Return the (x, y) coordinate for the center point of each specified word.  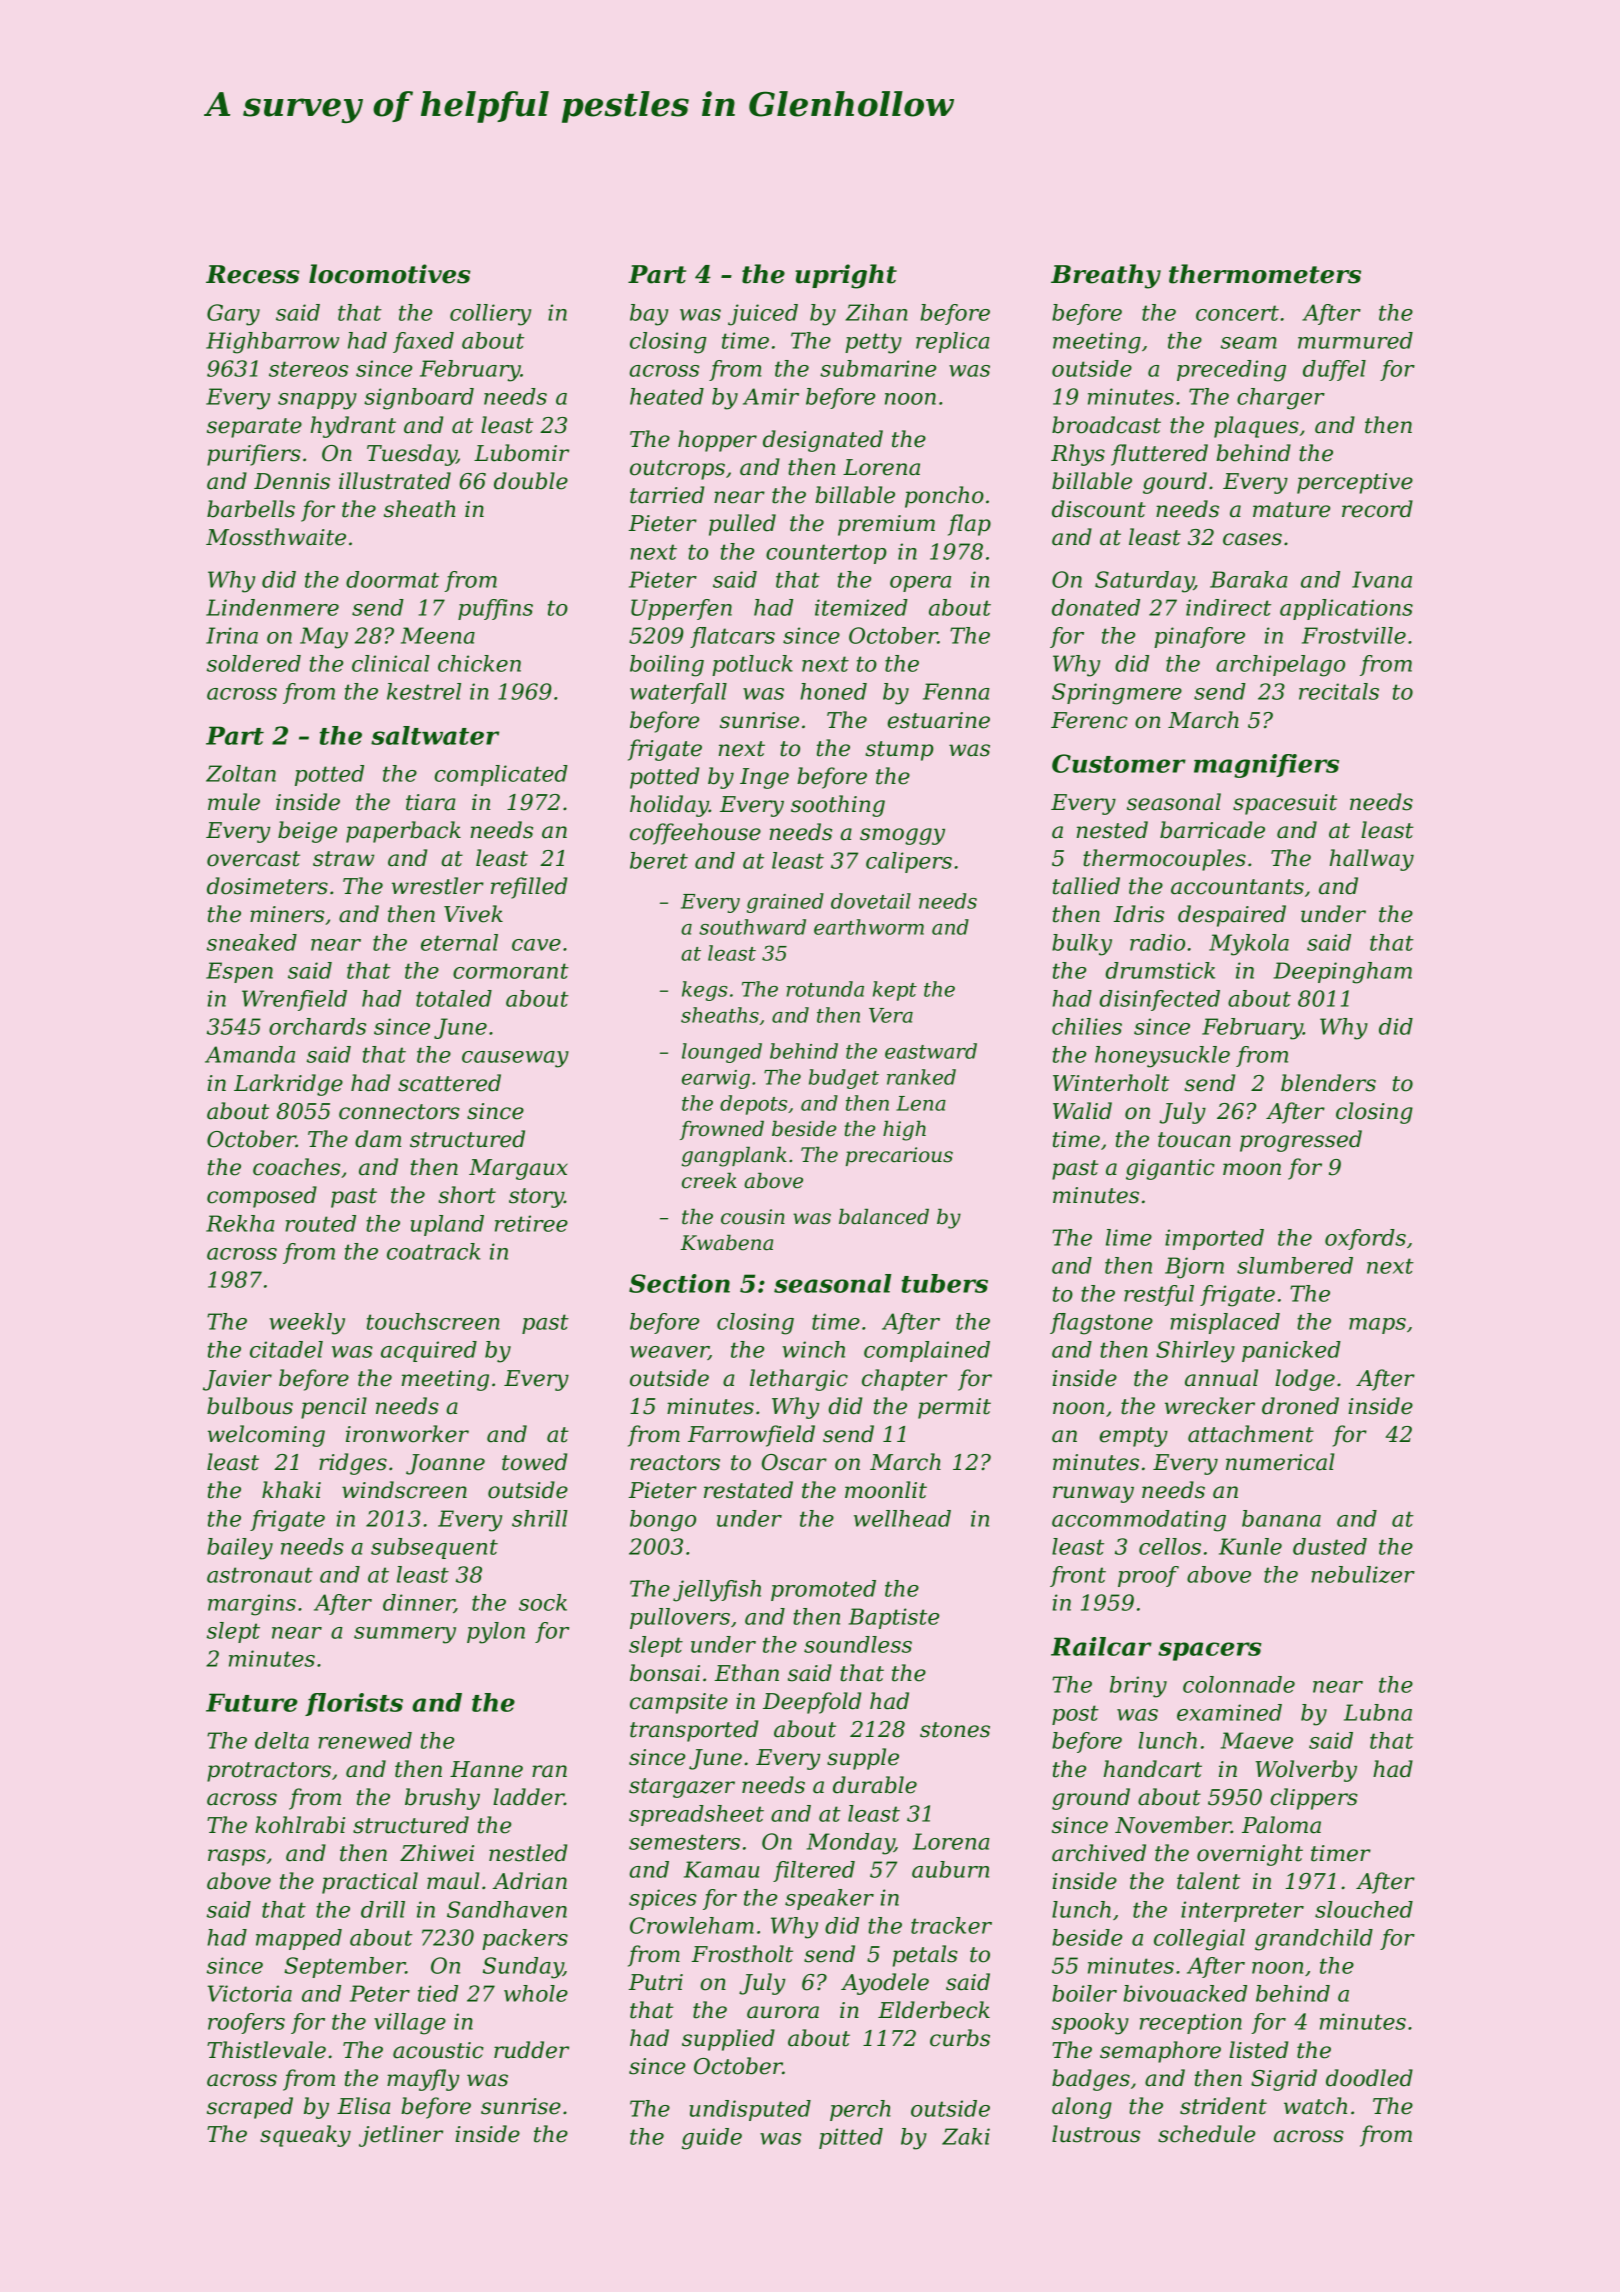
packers (525, 1939)
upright (846, 276)
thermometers (1265, 274)
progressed (1301, 1141)
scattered (449, 1083)
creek (709, 1181)
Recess (253, 274)
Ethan (746, 1673)
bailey (240, 1549)
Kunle (1250, 1546)
